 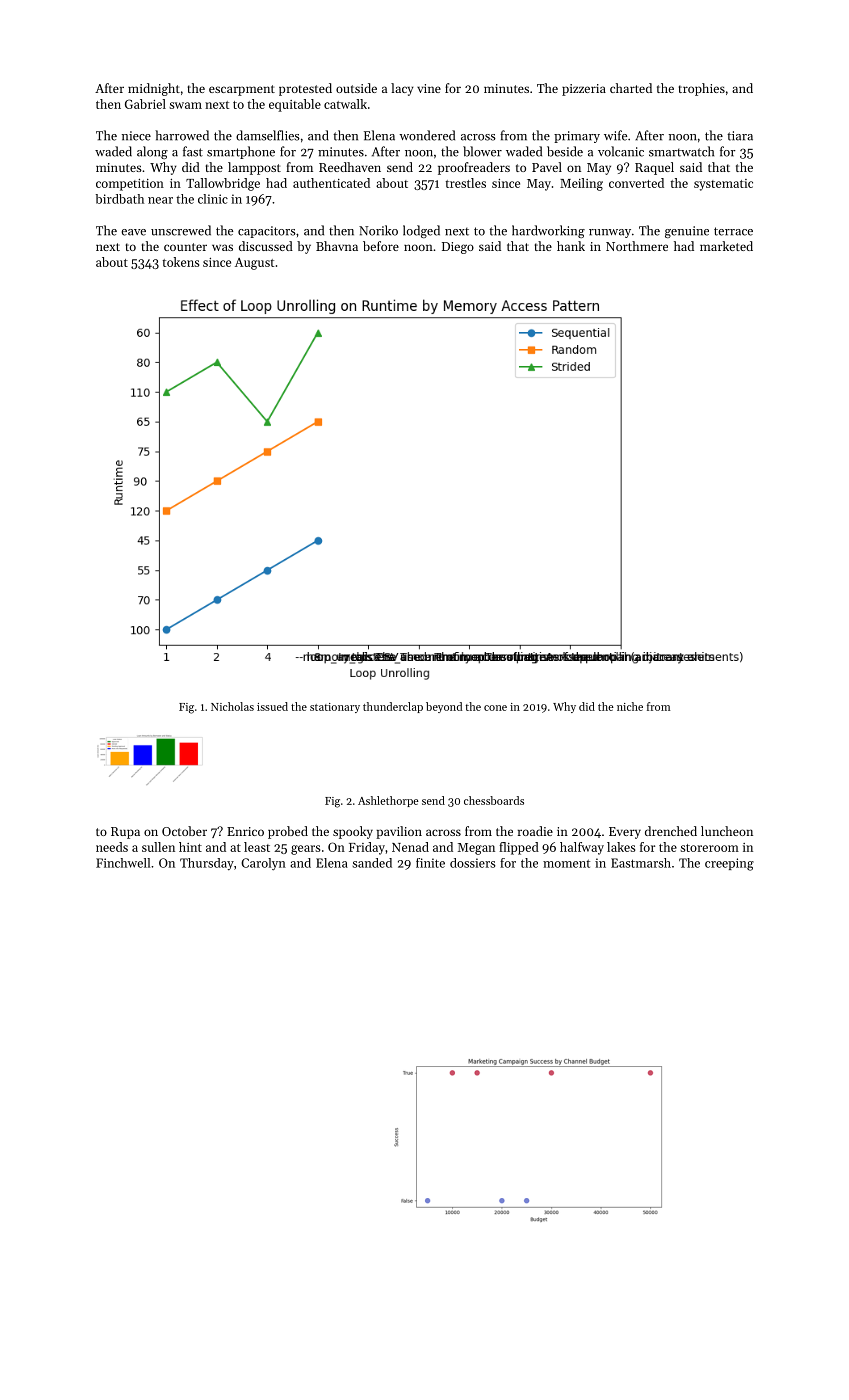 What do you see at coordinates (381, 246) in the image?
I see `before` at bounding box center [381, 246].
